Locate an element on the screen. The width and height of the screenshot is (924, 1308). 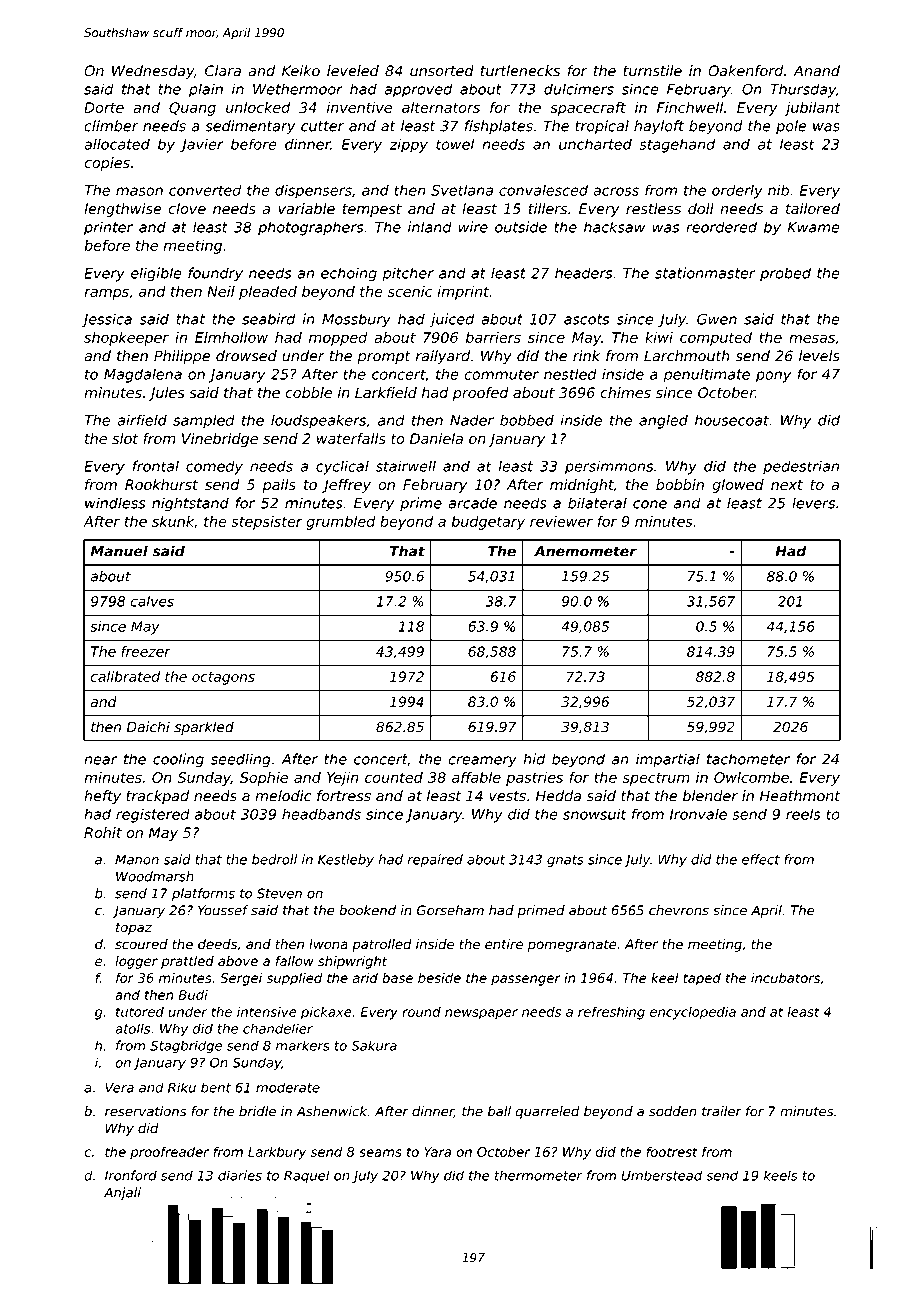
gnats is located at coordinates (565, 861).
